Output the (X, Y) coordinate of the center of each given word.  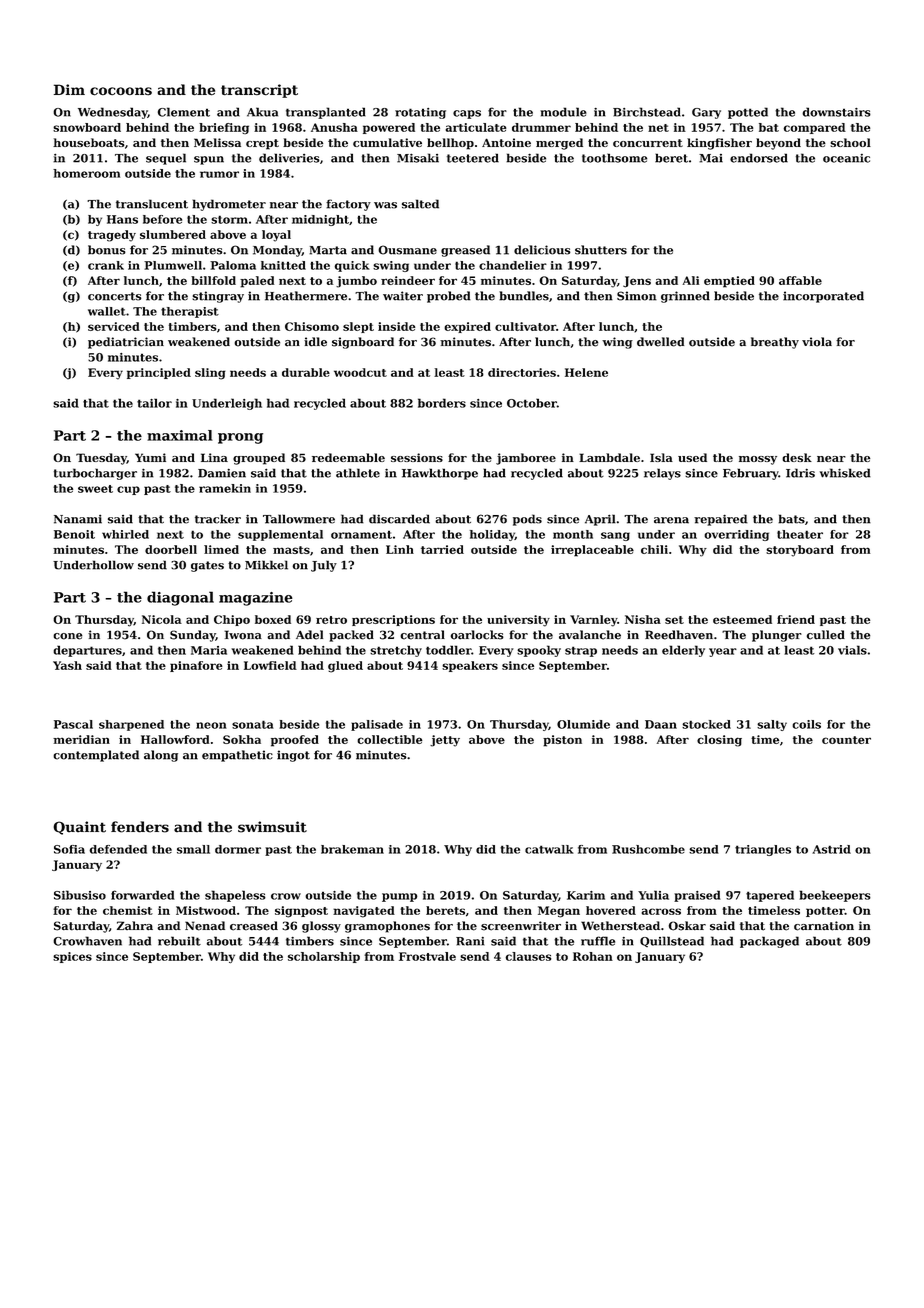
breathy (775, 343)
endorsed (759, 158)
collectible (390, 739)
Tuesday (101, 459)
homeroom (86, 173)
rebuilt (179, 941)
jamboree (526, 459)
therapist (190, 312)
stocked (706, 724)
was (385, 205)
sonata (253, 724)
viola (817, 342)
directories (522, 372)
